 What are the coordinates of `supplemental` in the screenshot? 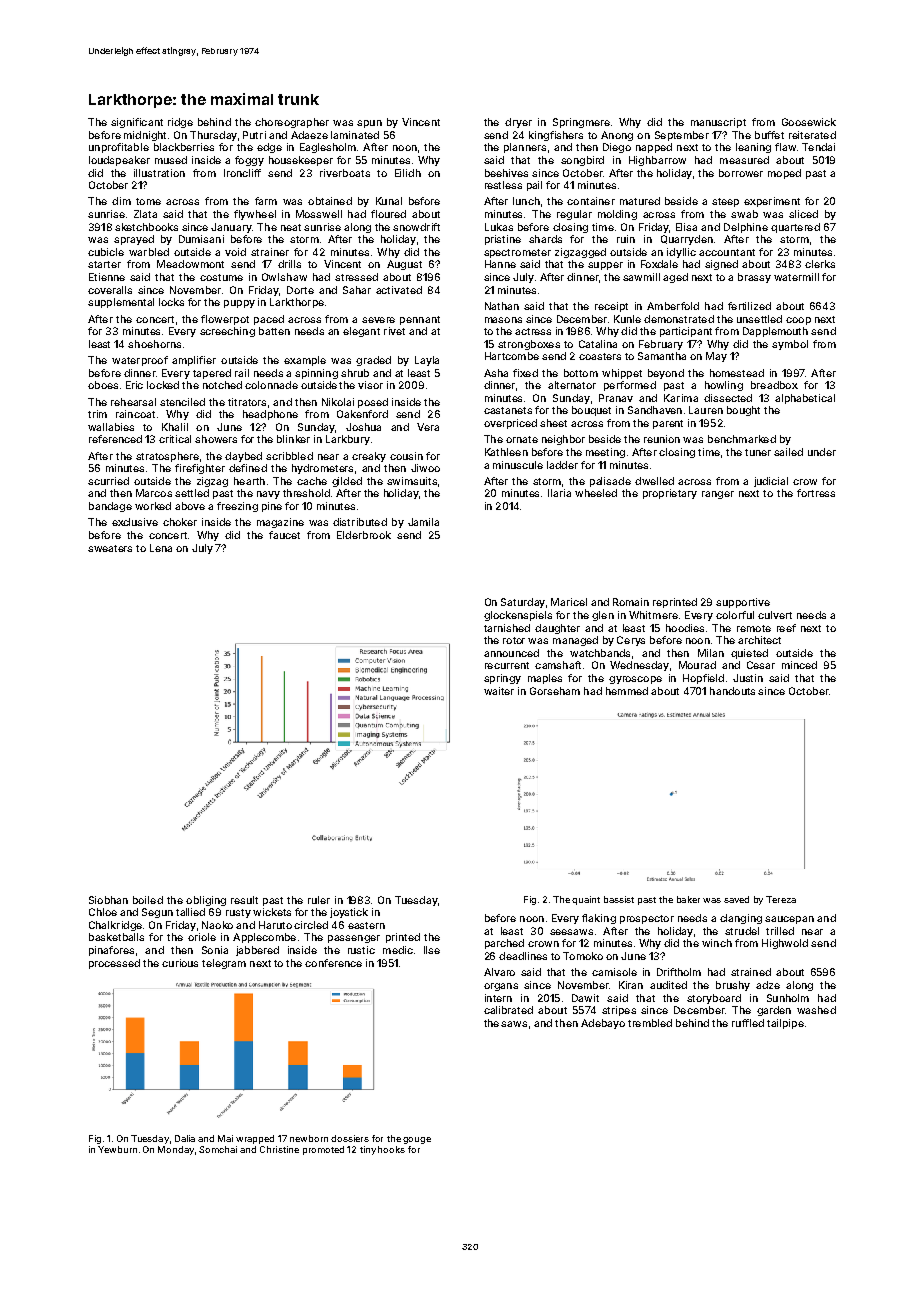 It's located at (121, 303).
